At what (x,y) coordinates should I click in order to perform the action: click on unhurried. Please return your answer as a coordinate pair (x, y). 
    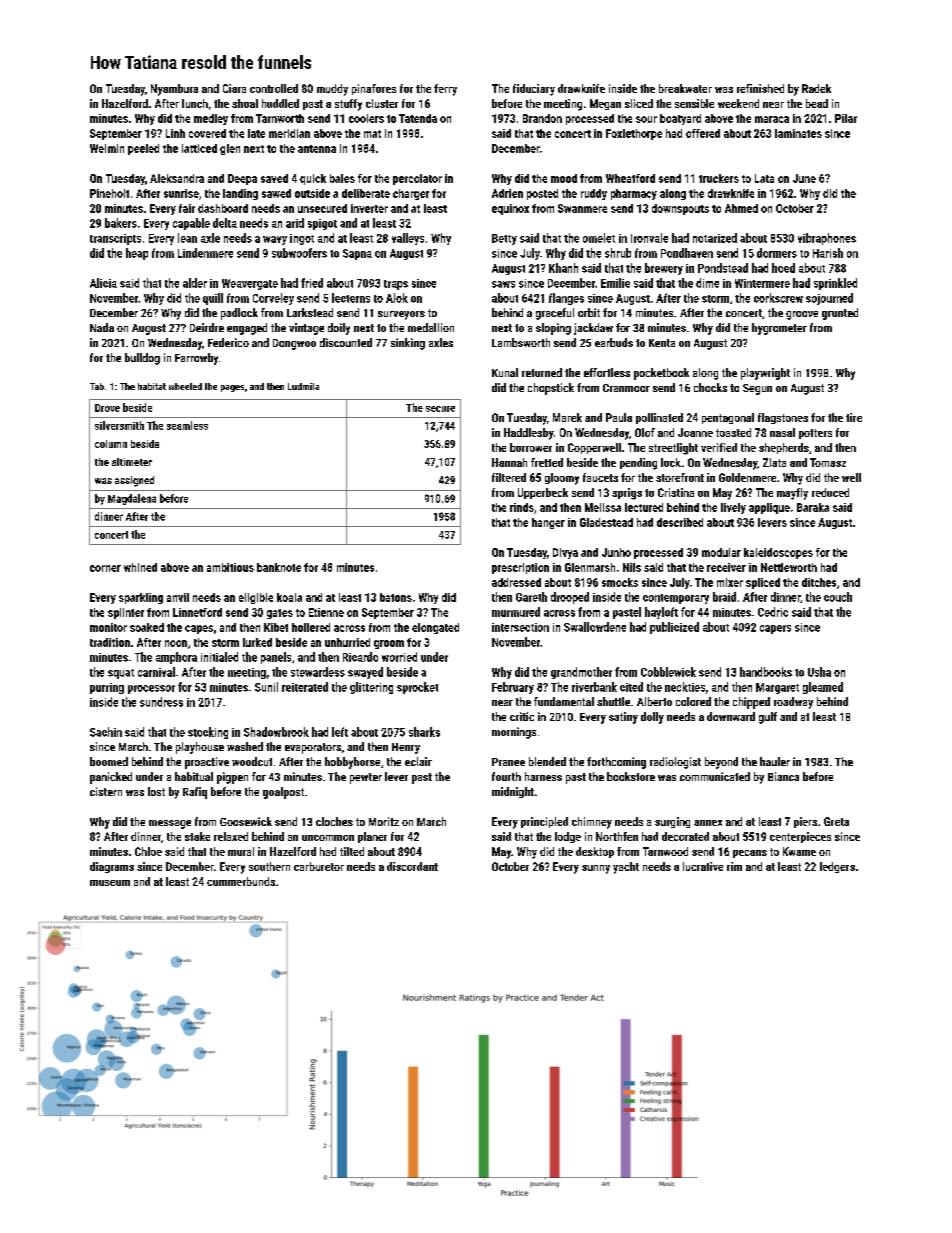
    Looking at the image, I should click on (347, 642).
